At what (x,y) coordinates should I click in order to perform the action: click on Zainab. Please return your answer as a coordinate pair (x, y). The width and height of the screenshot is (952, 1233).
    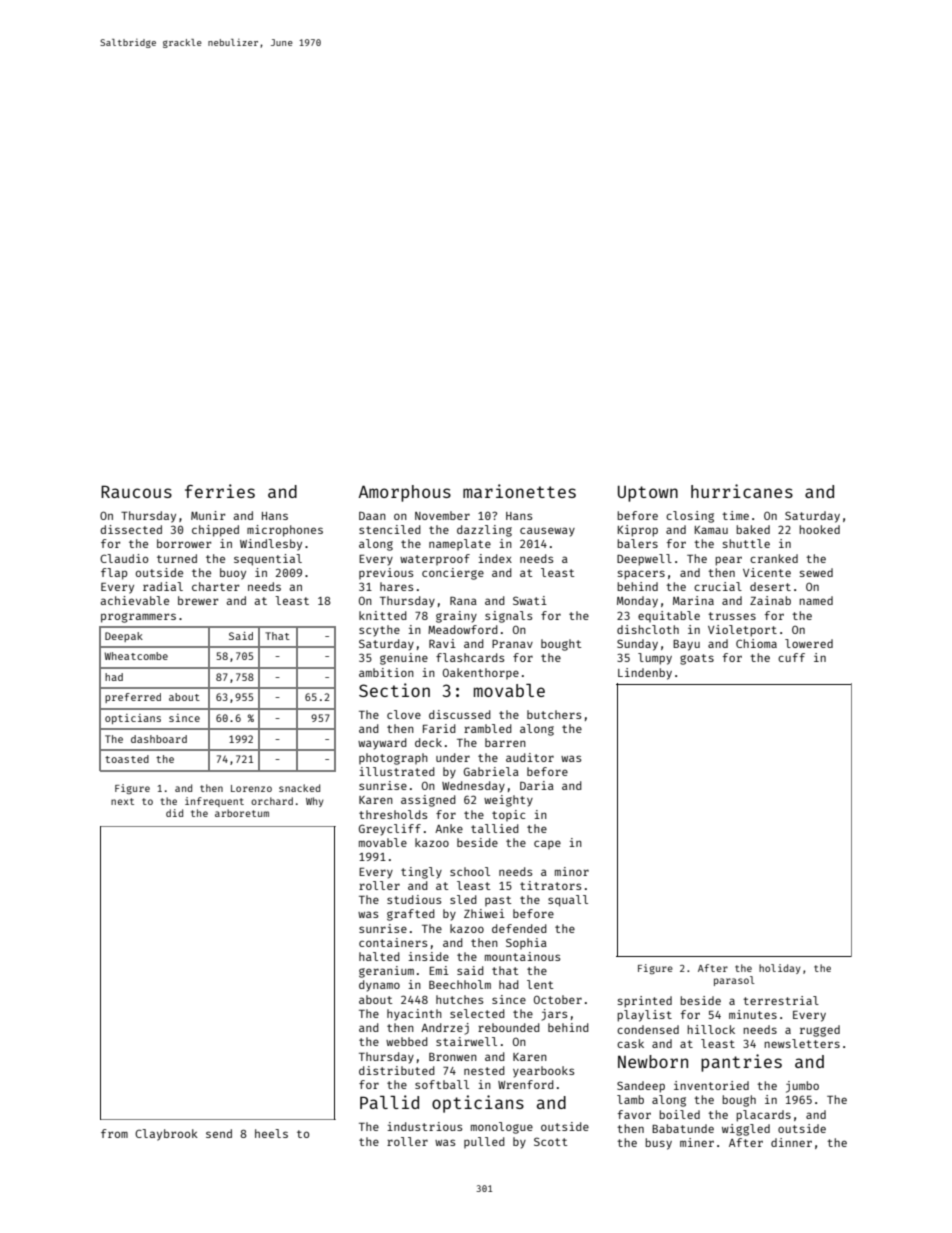
    Looking at the image, I should click on (770, 600).
